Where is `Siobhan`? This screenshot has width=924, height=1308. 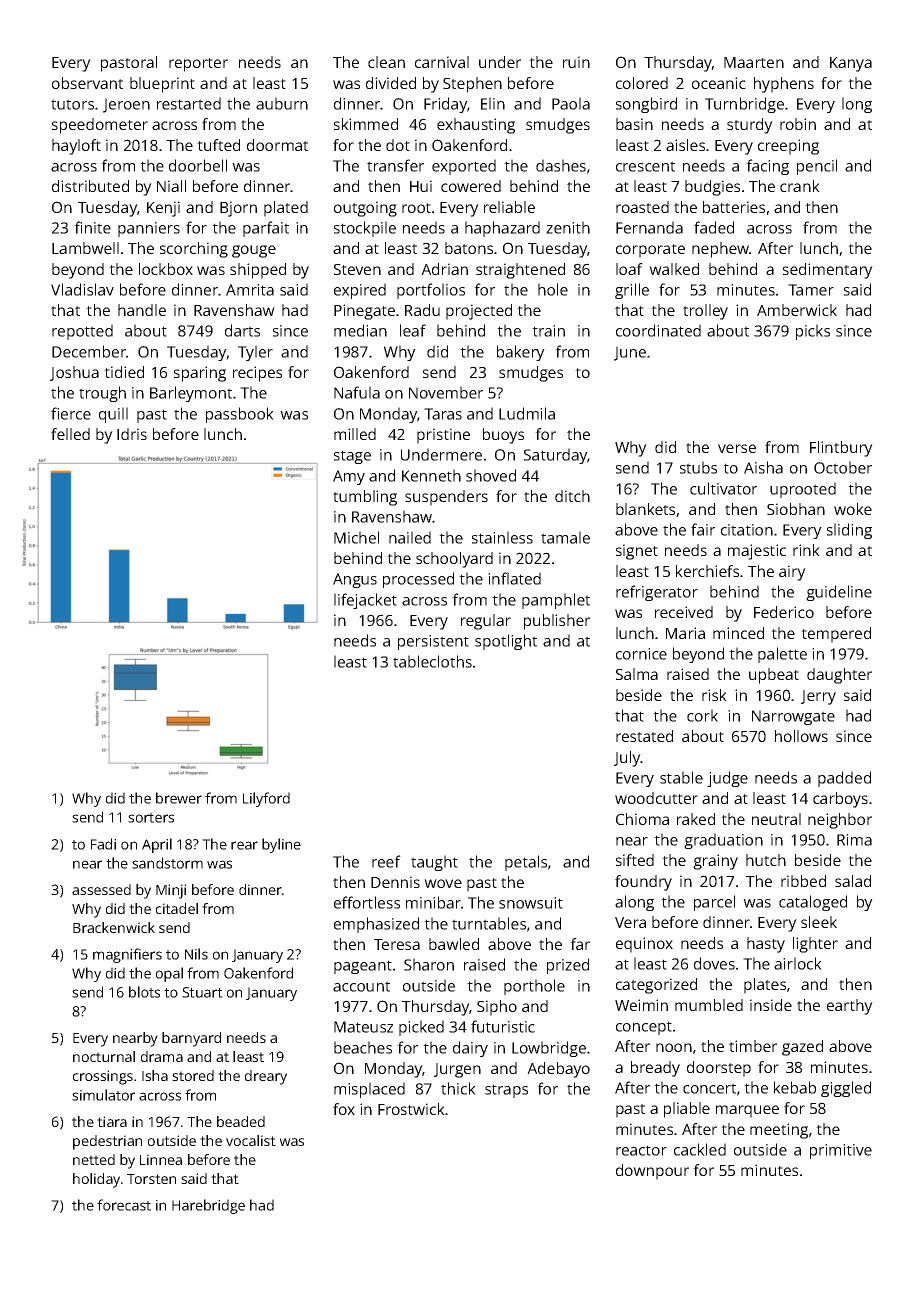
Siobhan is located at coordinates (796, 509).
